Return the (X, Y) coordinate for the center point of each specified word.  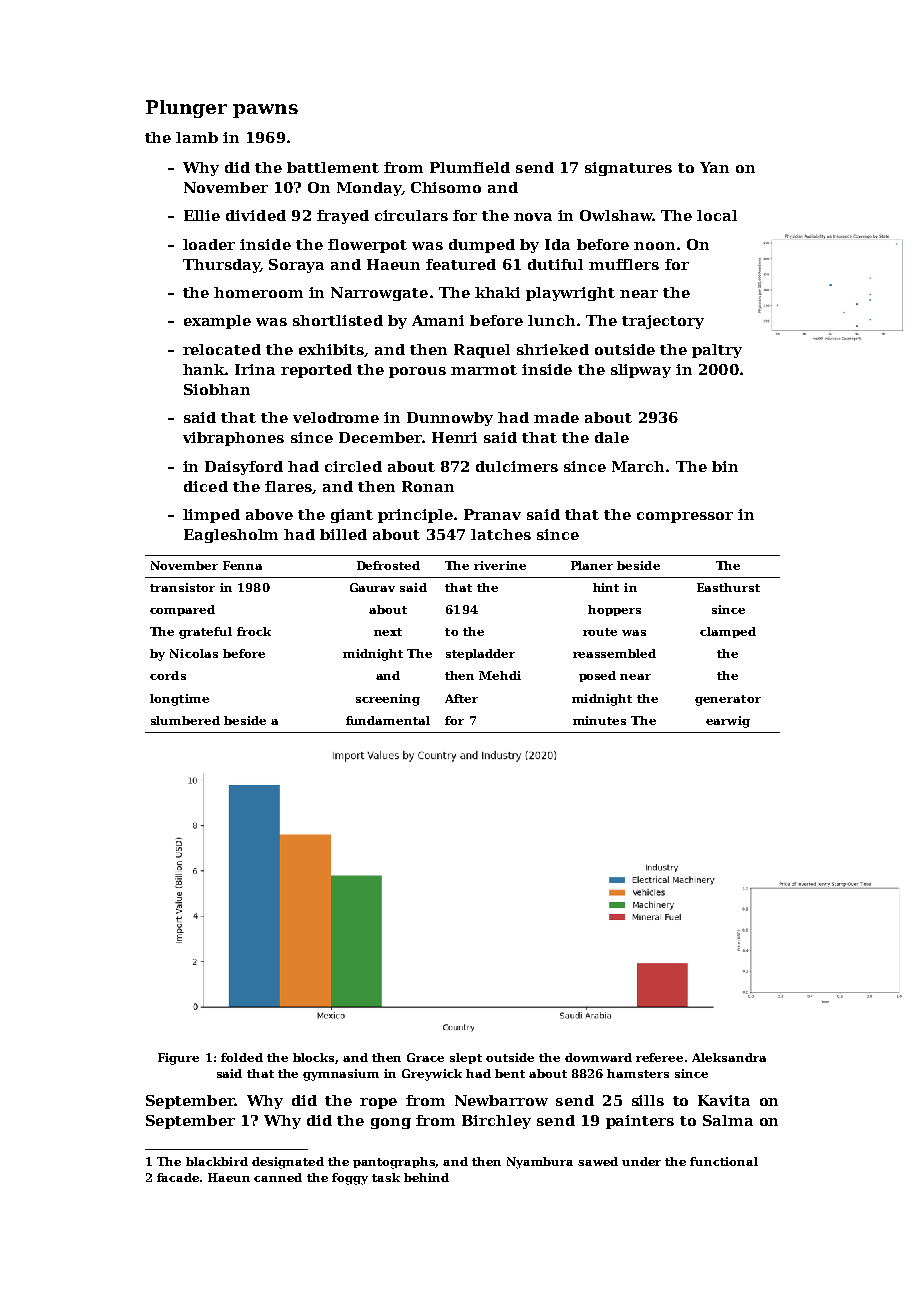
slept (466, 1058)
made (556, 417)
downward (598, 1057)
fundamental (388, 720)
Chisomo (446, 187)
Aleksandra (729, 1057)
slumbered (185, 720)
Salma (728, 1120)
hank (204, 369)
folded (242, 1057)
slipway (641, 371)
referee (659, 1057)
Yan (714, 167)
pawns (265, 111)
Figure (178, 1059)
